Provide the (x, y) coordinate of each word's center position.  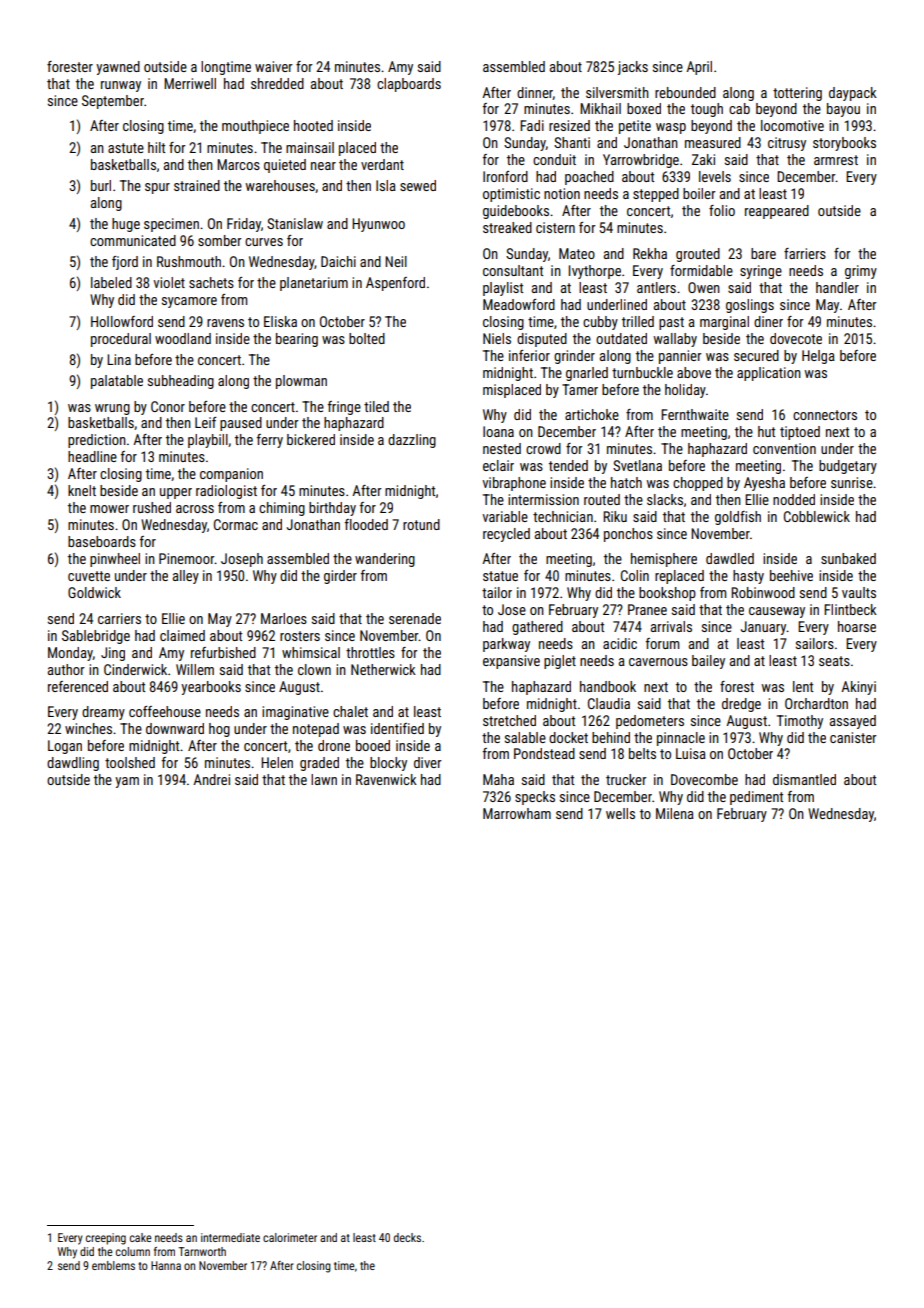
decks (407, 1237)
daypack (853, 94)
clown (314, 669)
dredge (741, 705)
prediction (97, 441)
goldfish (738, 518)
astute (126, 148)
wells (620, 813)
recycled (506, 535)
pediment (756, 798)
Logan (65, 747)
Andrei (211, 779)
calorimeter (290, 1237)
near (323, 166)
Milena (675, 813)
